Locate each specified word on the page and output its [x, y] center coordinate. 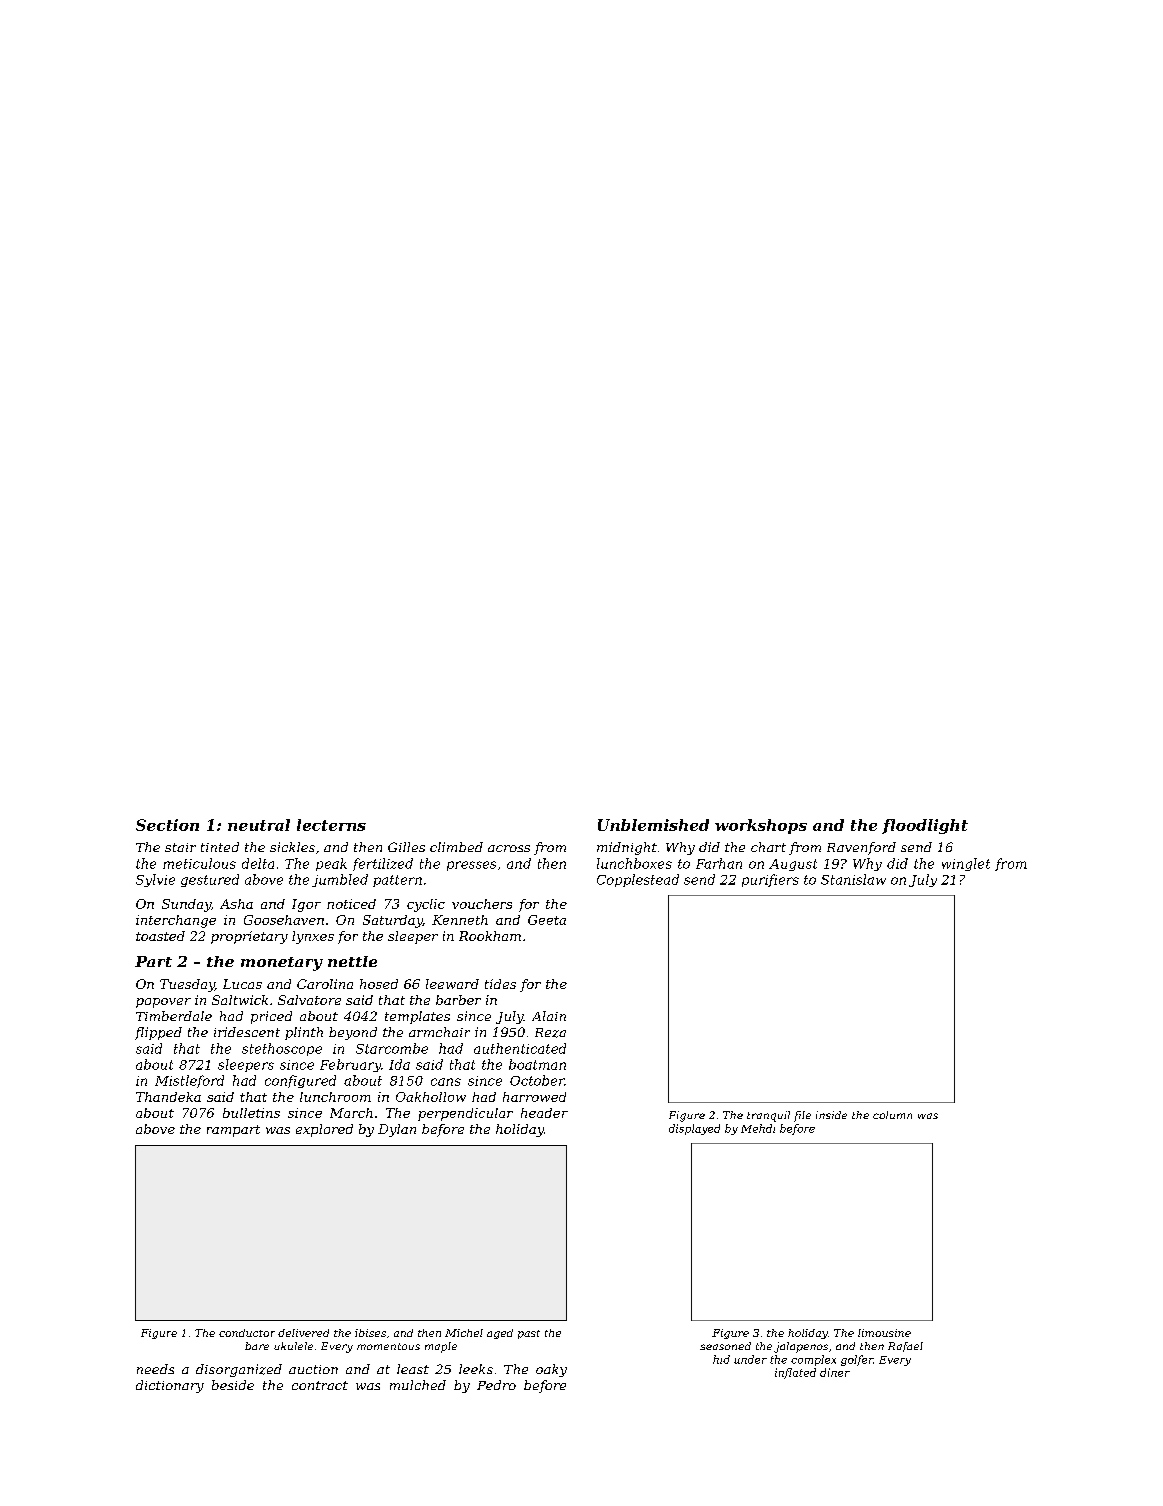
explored [324, 1130]
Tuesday [187, 985]
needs [155, 1369]
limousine [884, 1333]
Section [167, 825]
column [892, 1115]
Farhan [719, 863]
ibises [370, 1333]
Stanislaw [853, 879]
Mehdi [758, 1128]
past [529, 1334]
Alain [549, 1016]
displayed [694, 1129]
